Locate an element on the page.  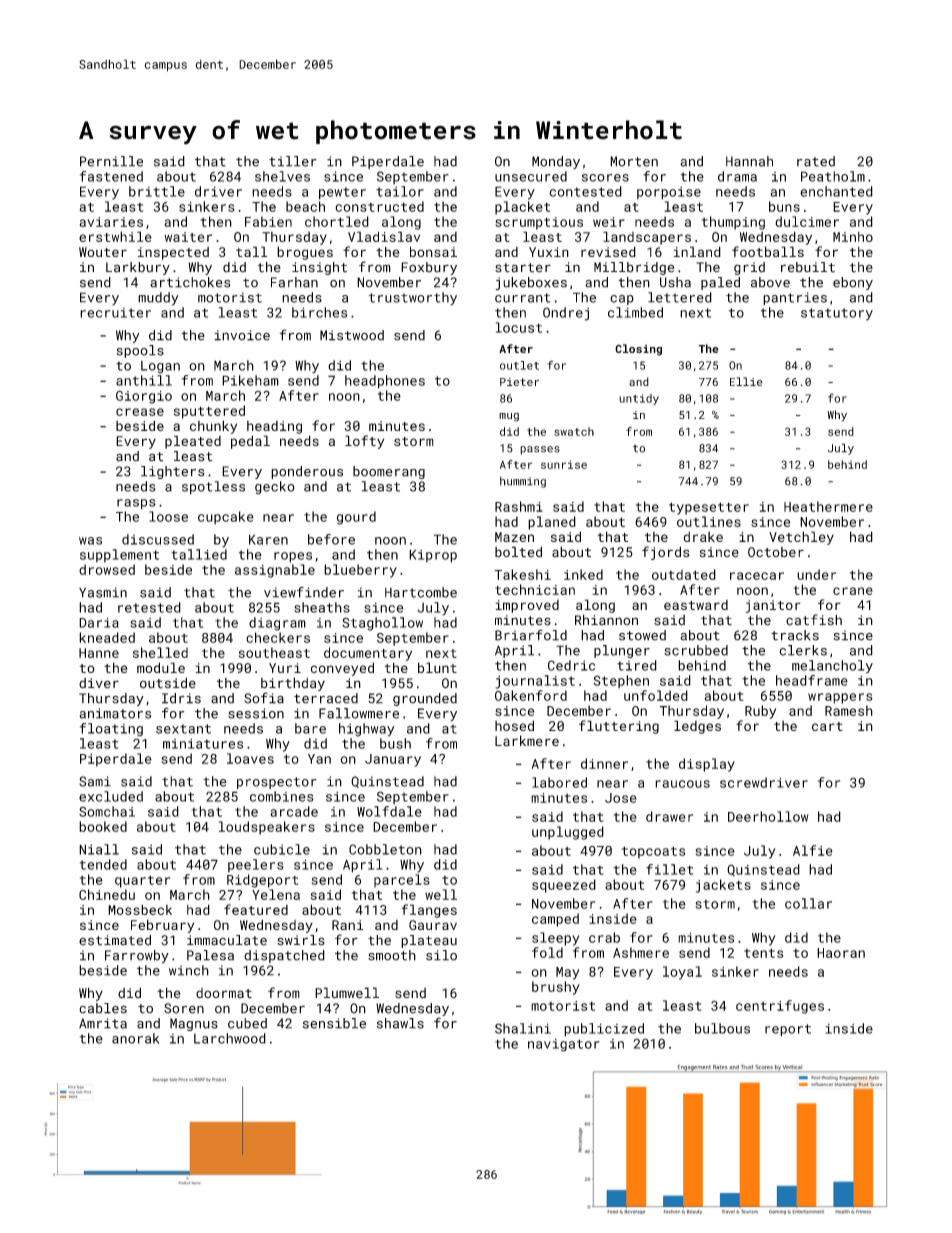
Niall is located at coordinates (99, 849).
